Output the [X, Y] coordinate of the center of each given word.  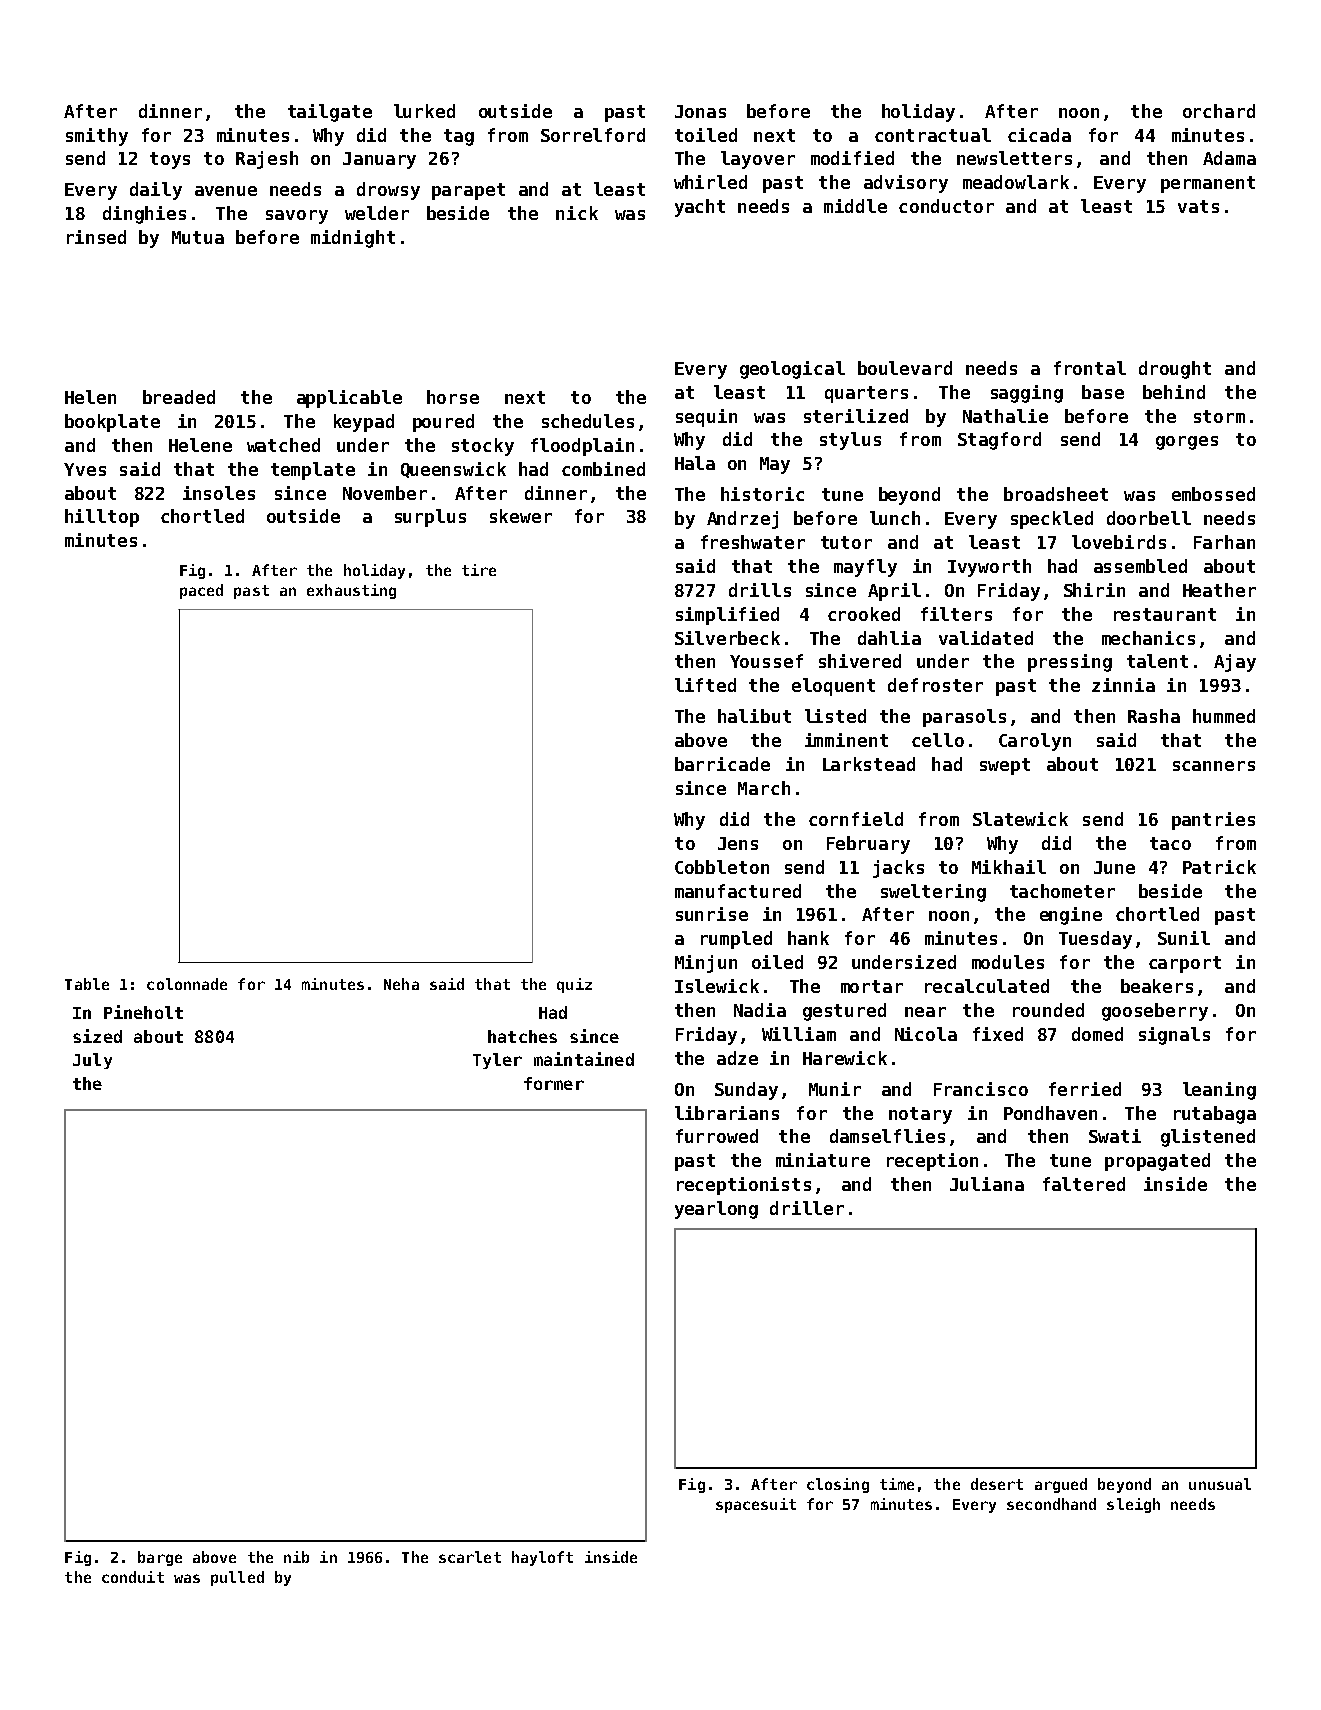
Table [87, 984]
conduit [133, 1577]
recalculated [987, 986]
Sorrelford [593, 135]
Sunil [1184, 938]
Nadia [760, 1010]
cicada [1039, 135]
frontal [1090, 368]
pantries [1213, 821]
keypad [364, 423]
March [764, 788]
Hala [695, 463]
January [379, 160]
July [92, 1061]
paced [201, 591]
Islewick [717, 986]
